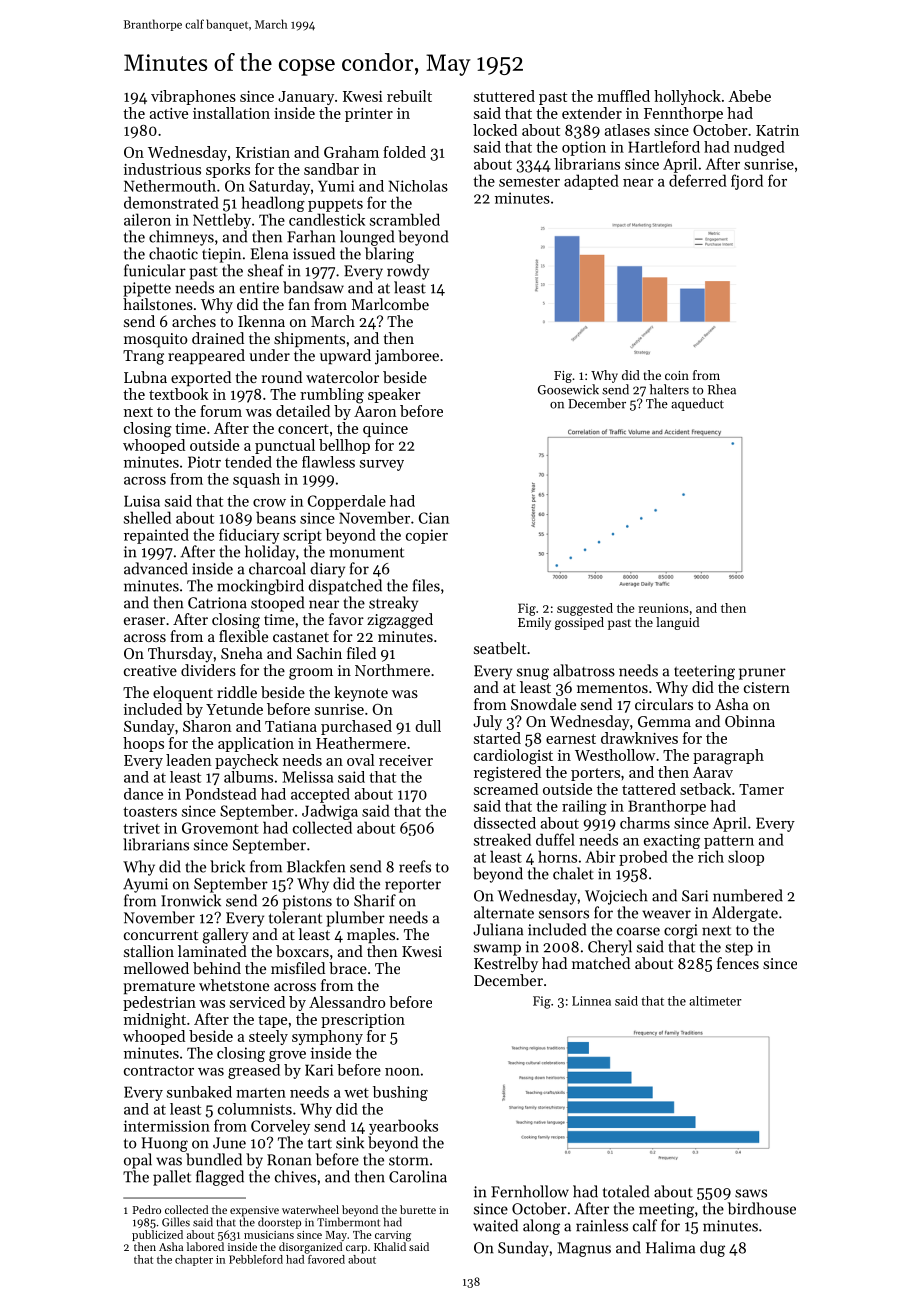  What do you see at coordinates (534, 623) in the screenshot?
I see `Emily` at bounding box center [534, 623].
